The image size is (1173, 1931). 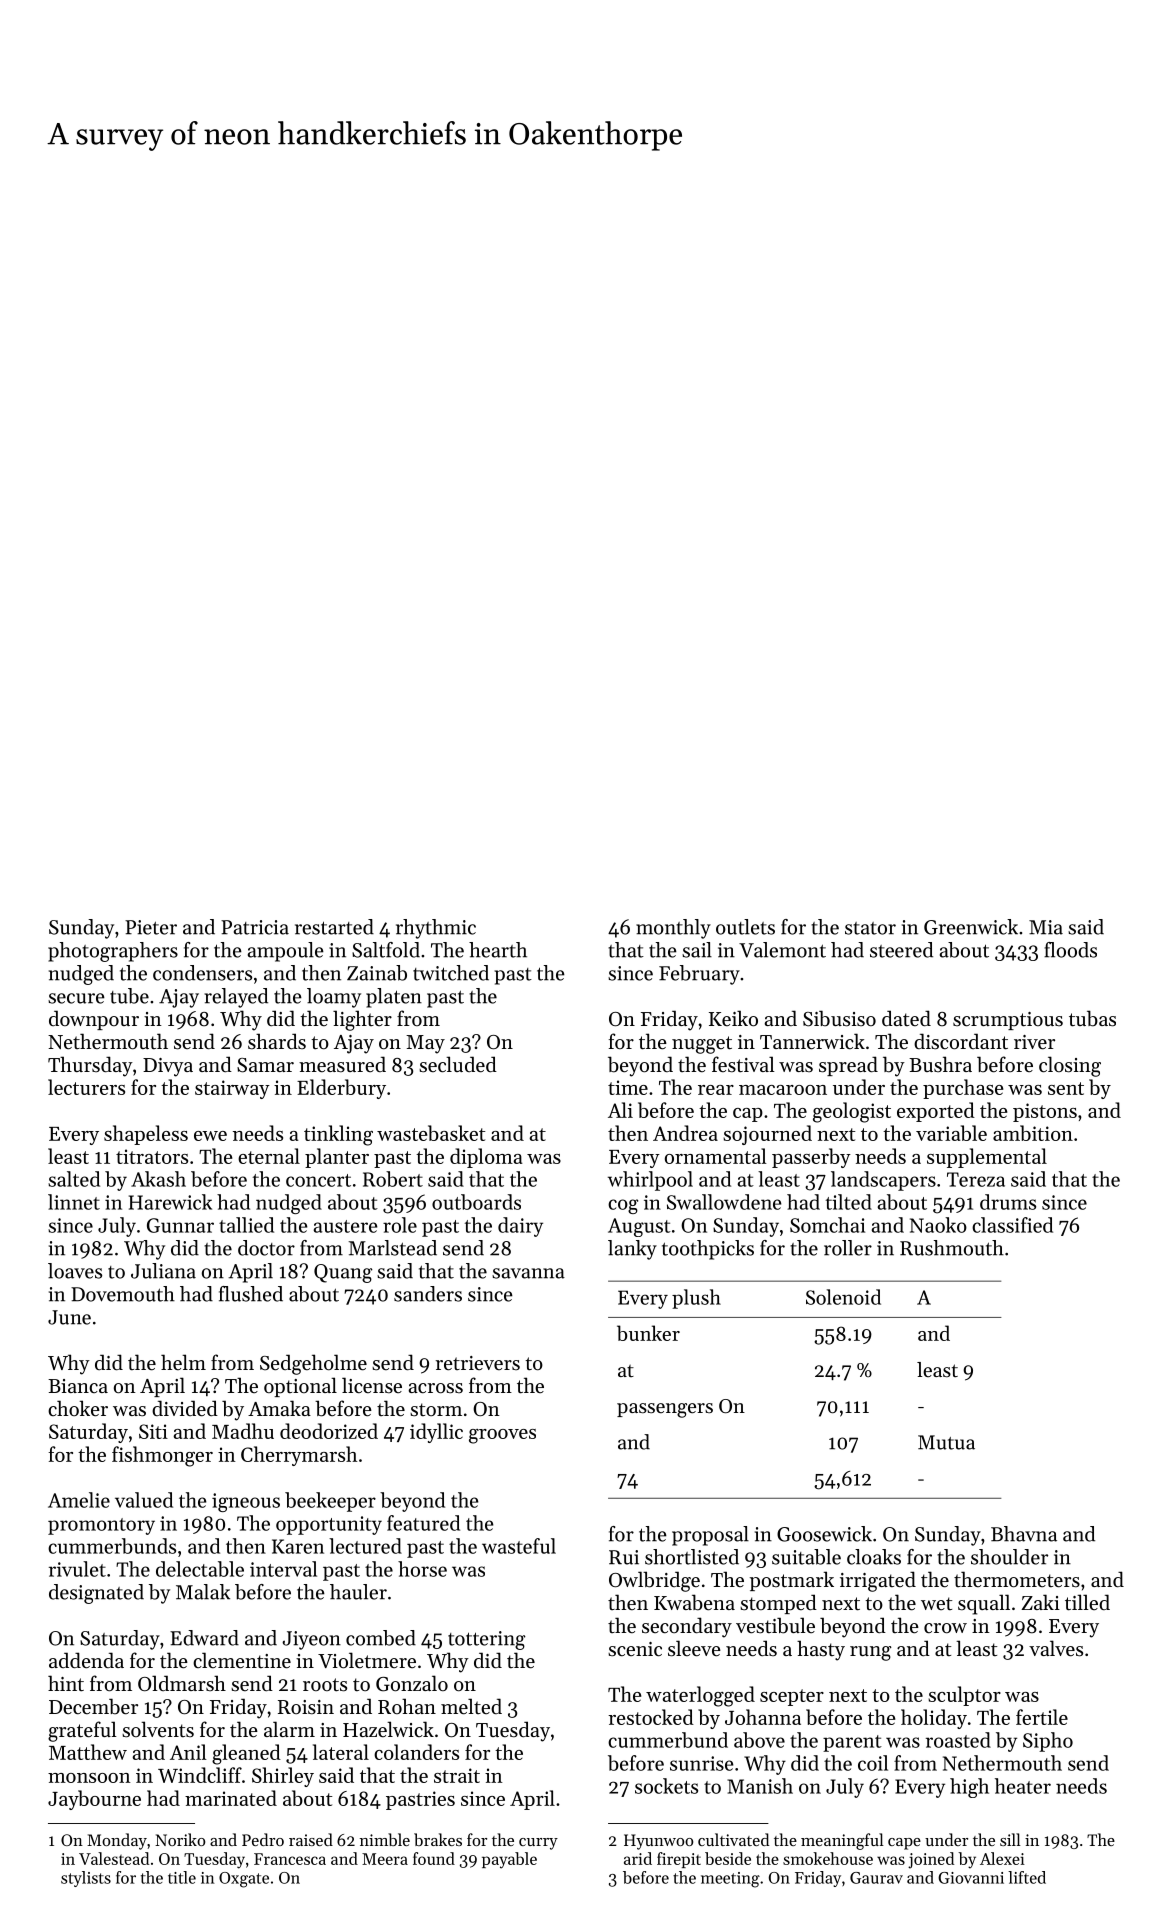 What do you see at coordinates (673, 929) in the image?
I see `monthly` at bounding box center [673, 929].
